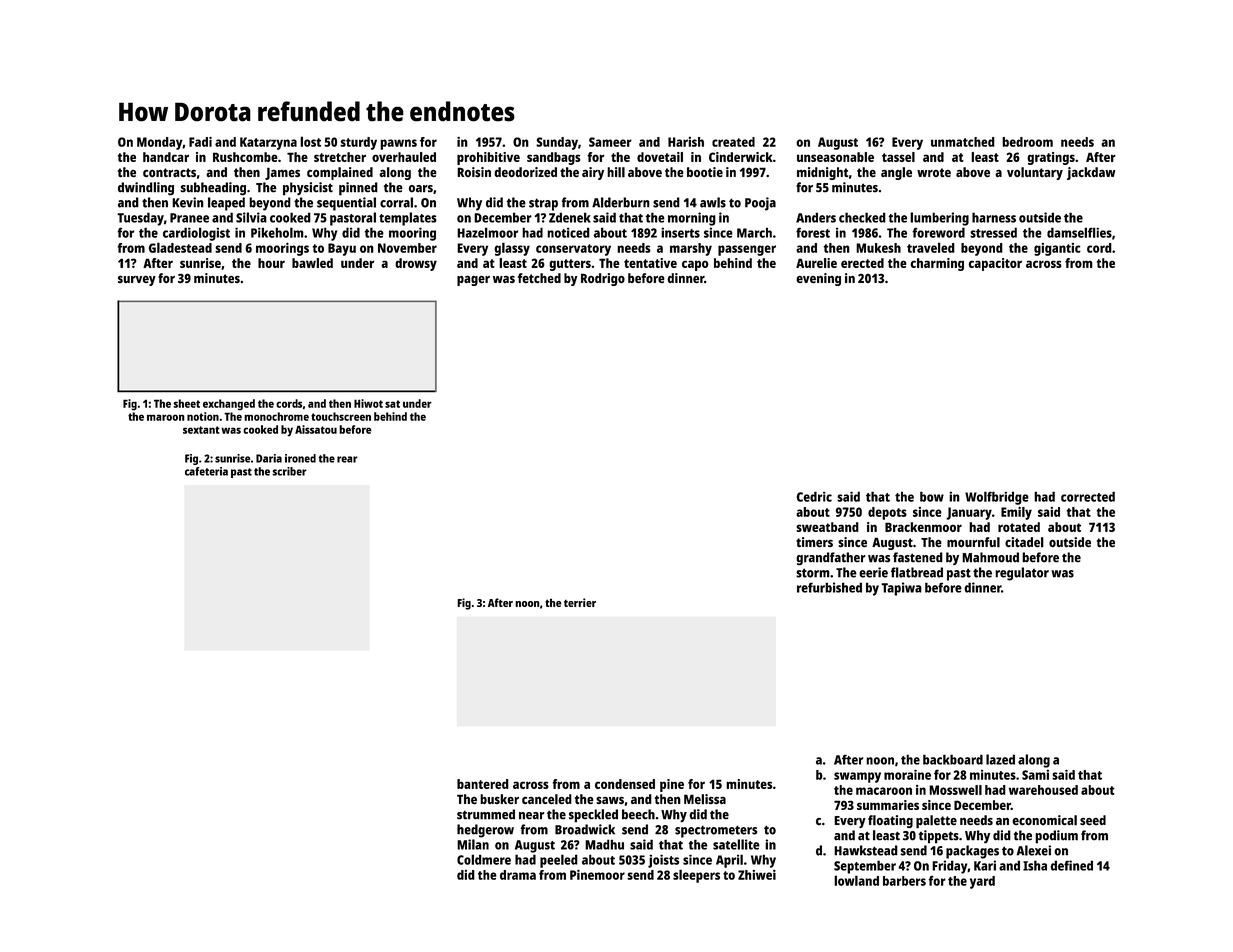 The height and width of the image is (952, 1233). What do you see at coordinates (525, 172) in the image?
I see `deodorized` at bounding box center [525, 172].
